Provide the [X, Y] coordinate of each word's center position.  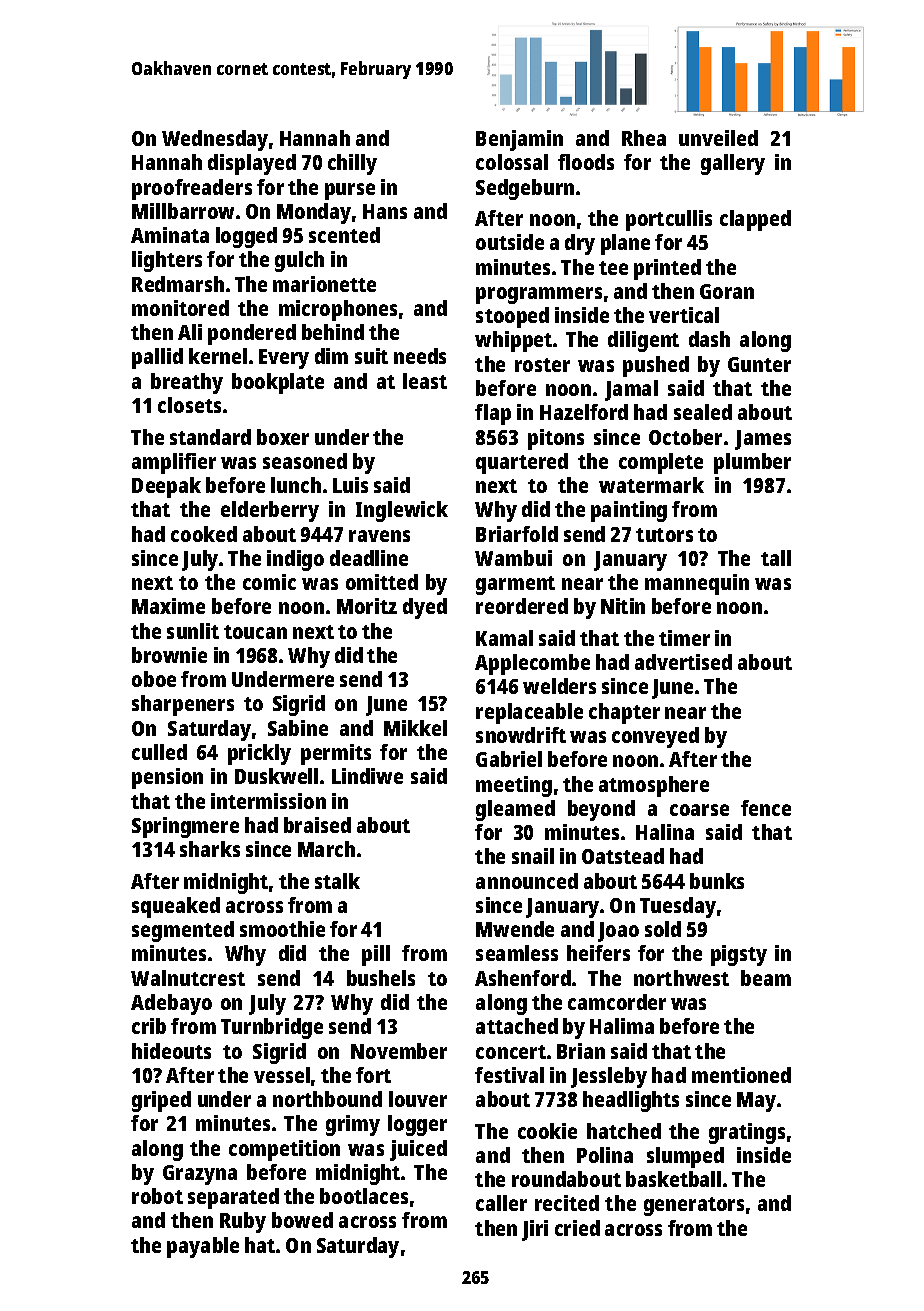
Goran [727, 291]
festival [509, 1075]
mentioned [741, 1075]
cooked [204, 534]
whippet [513, 341]
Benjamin [519, 140]
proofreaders [192, 189]
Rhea [644, 138]
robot [157, 1196]
